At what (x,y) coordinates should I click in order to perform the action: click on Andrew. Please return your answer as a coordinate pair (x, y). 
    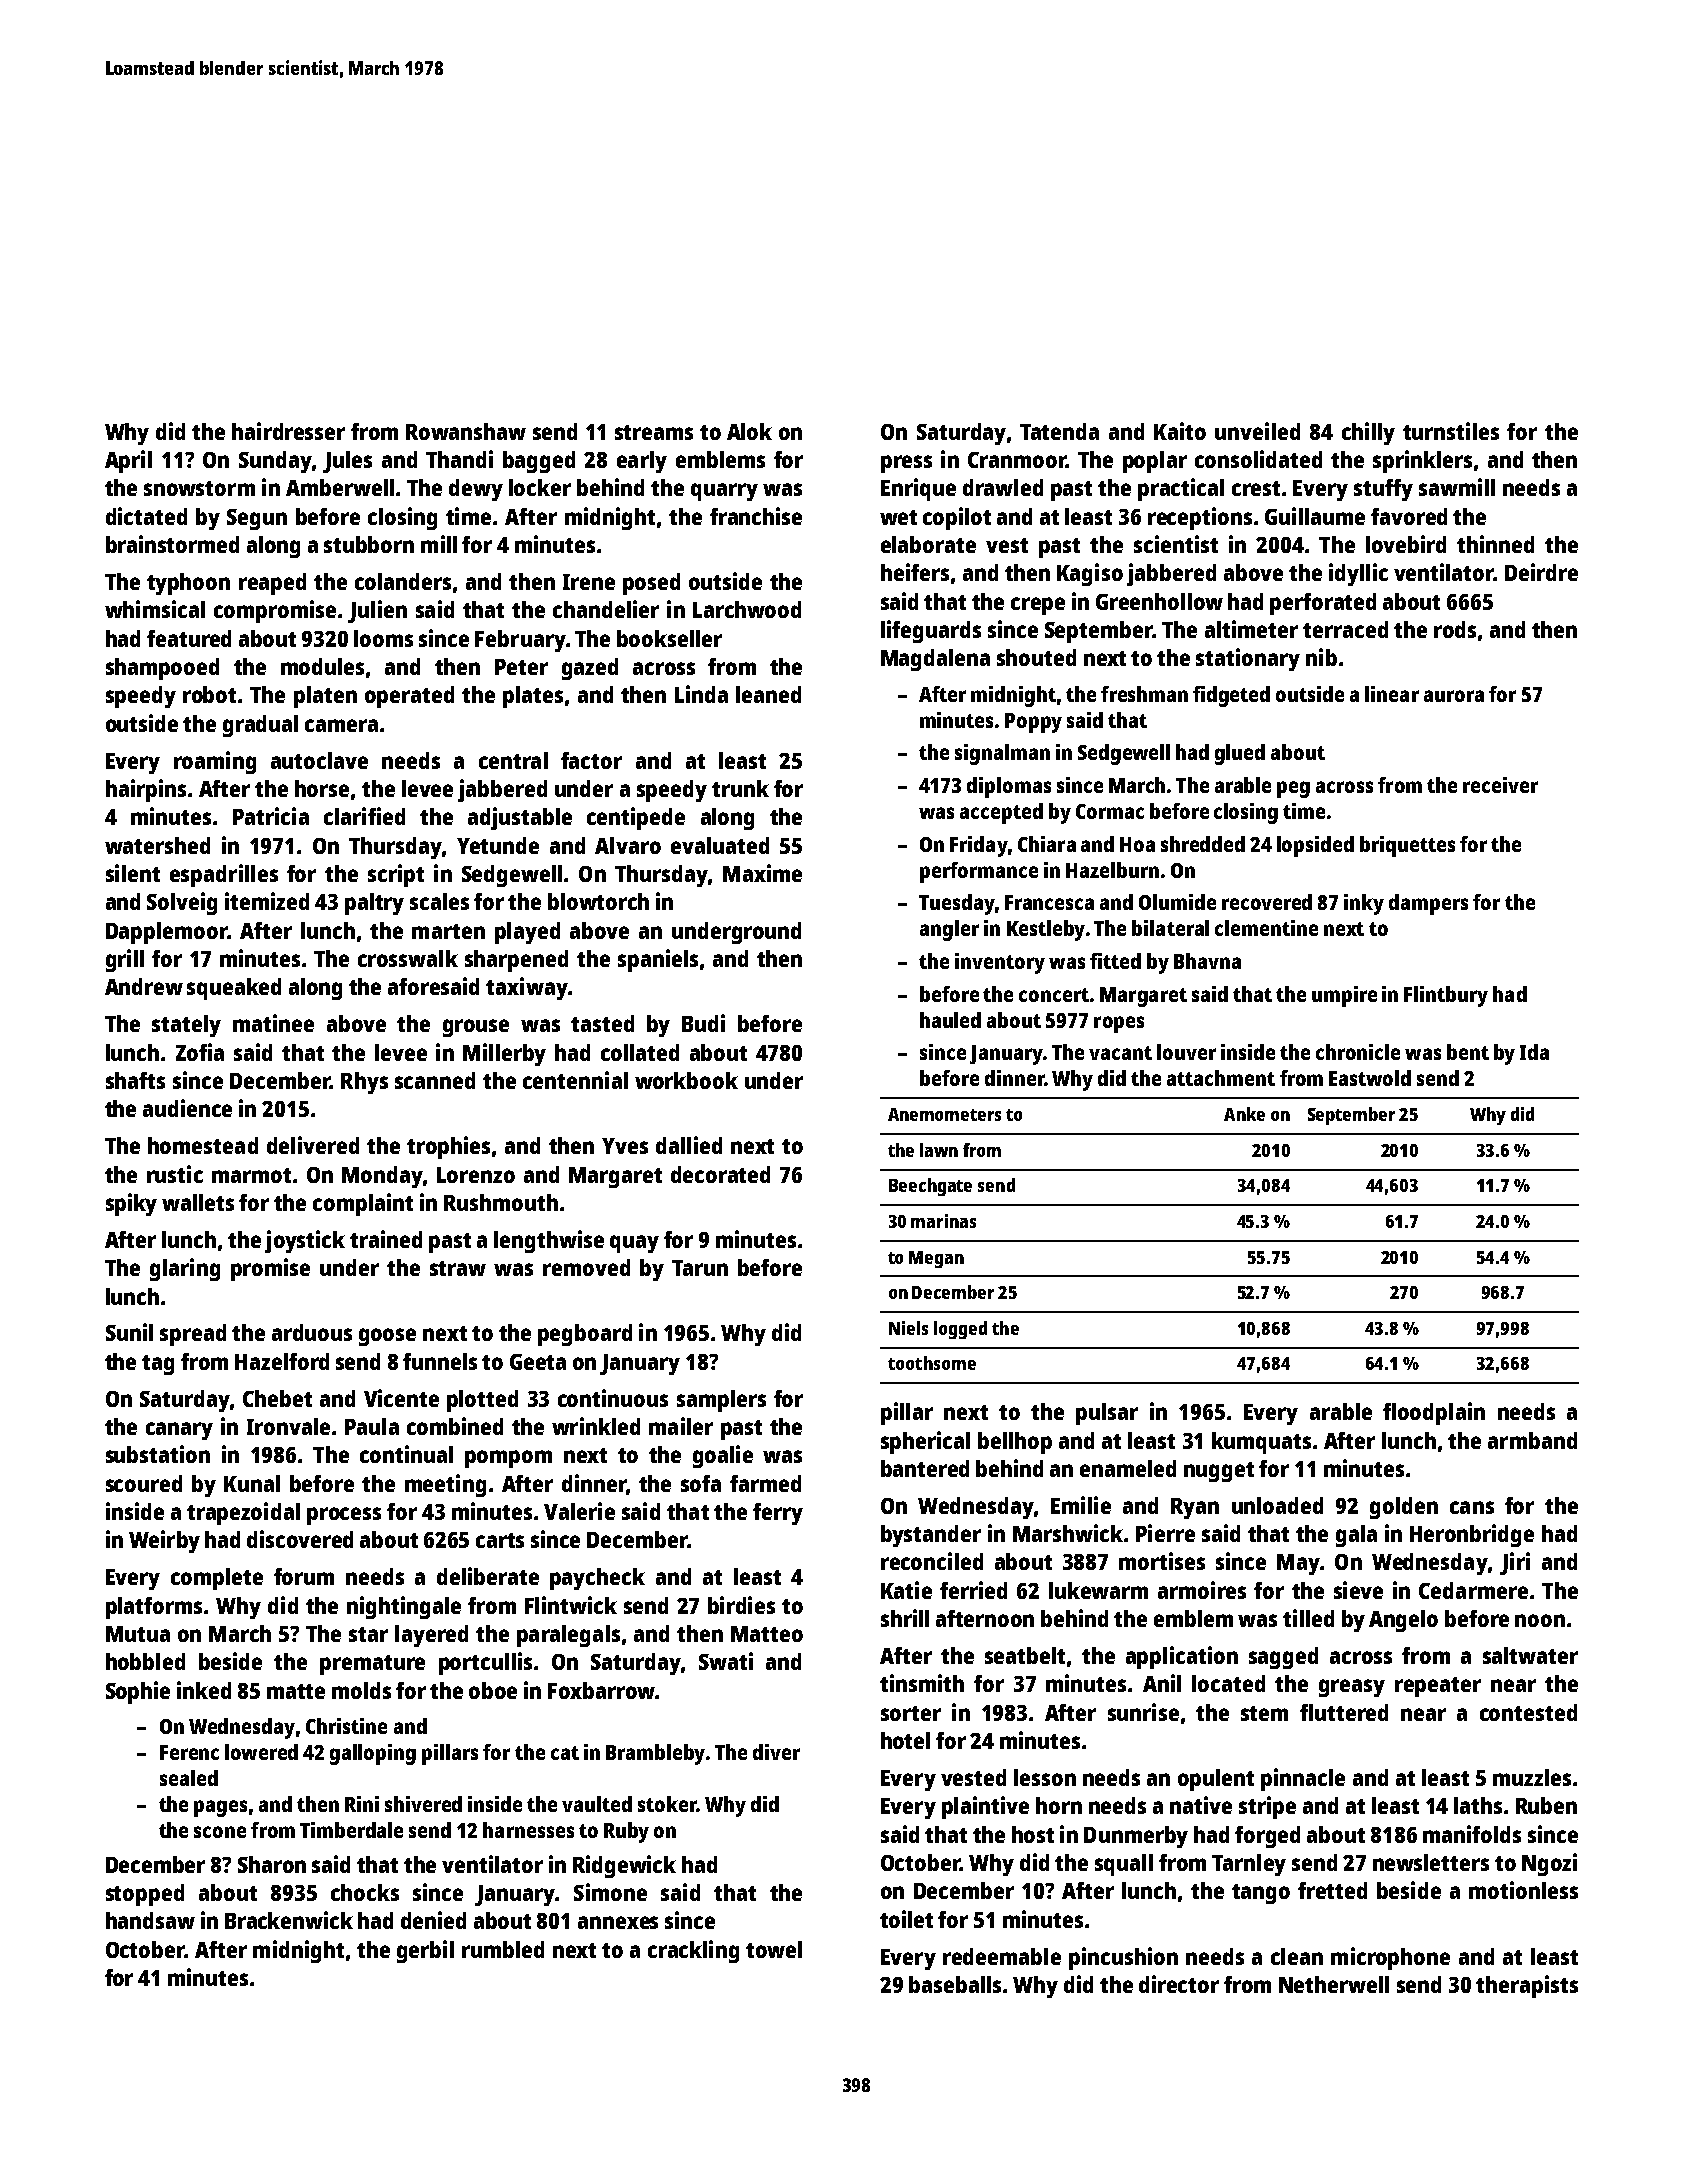
    Looking at the image, I should click on (144, 986).
